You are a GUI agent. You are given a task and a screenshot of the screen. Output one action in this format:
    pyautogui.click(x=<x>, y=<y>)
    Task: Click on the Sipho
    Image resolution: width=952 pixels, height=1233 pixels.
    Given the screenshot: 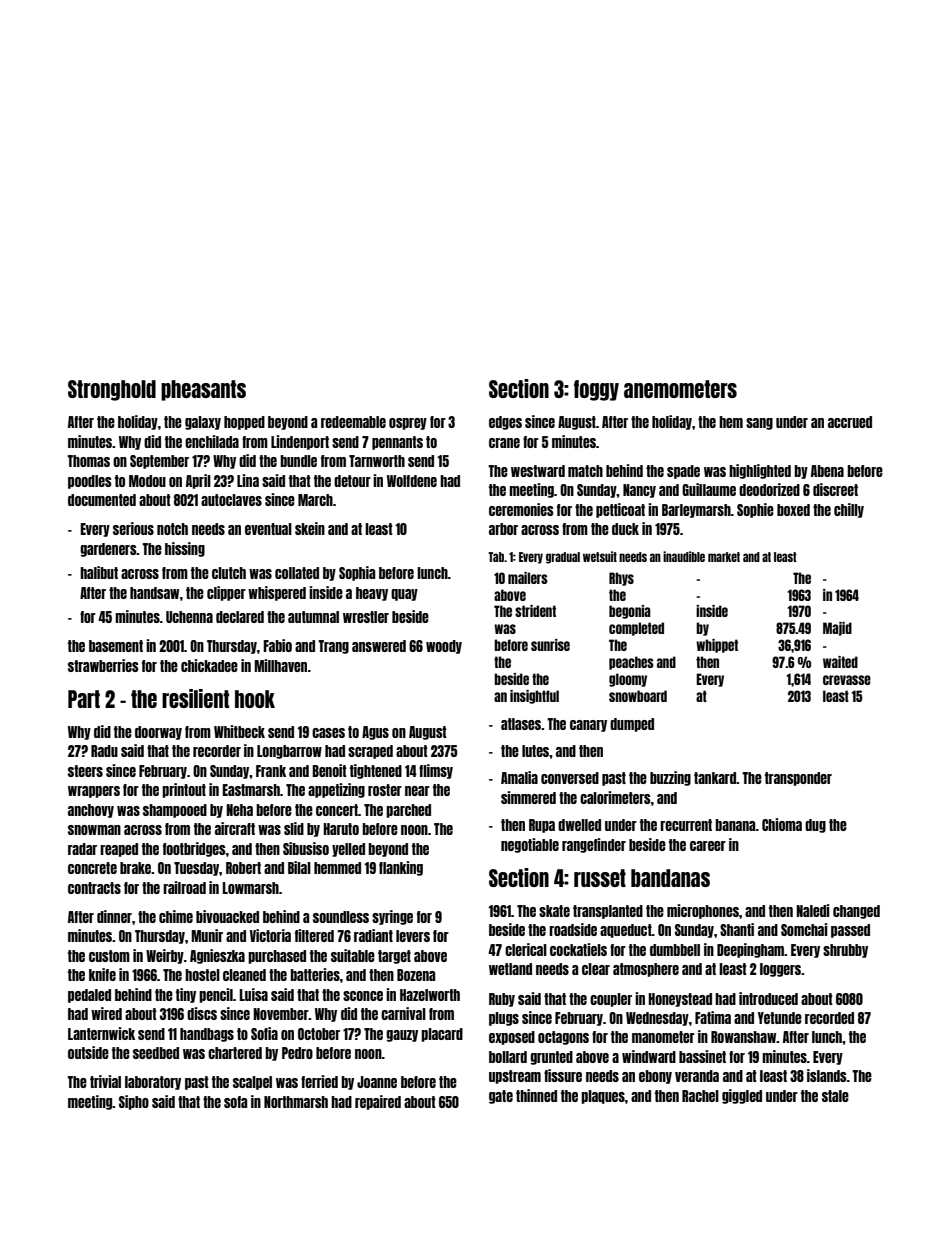 What is the action you would take?
    pyautogui.click(x=134, y=1102)
